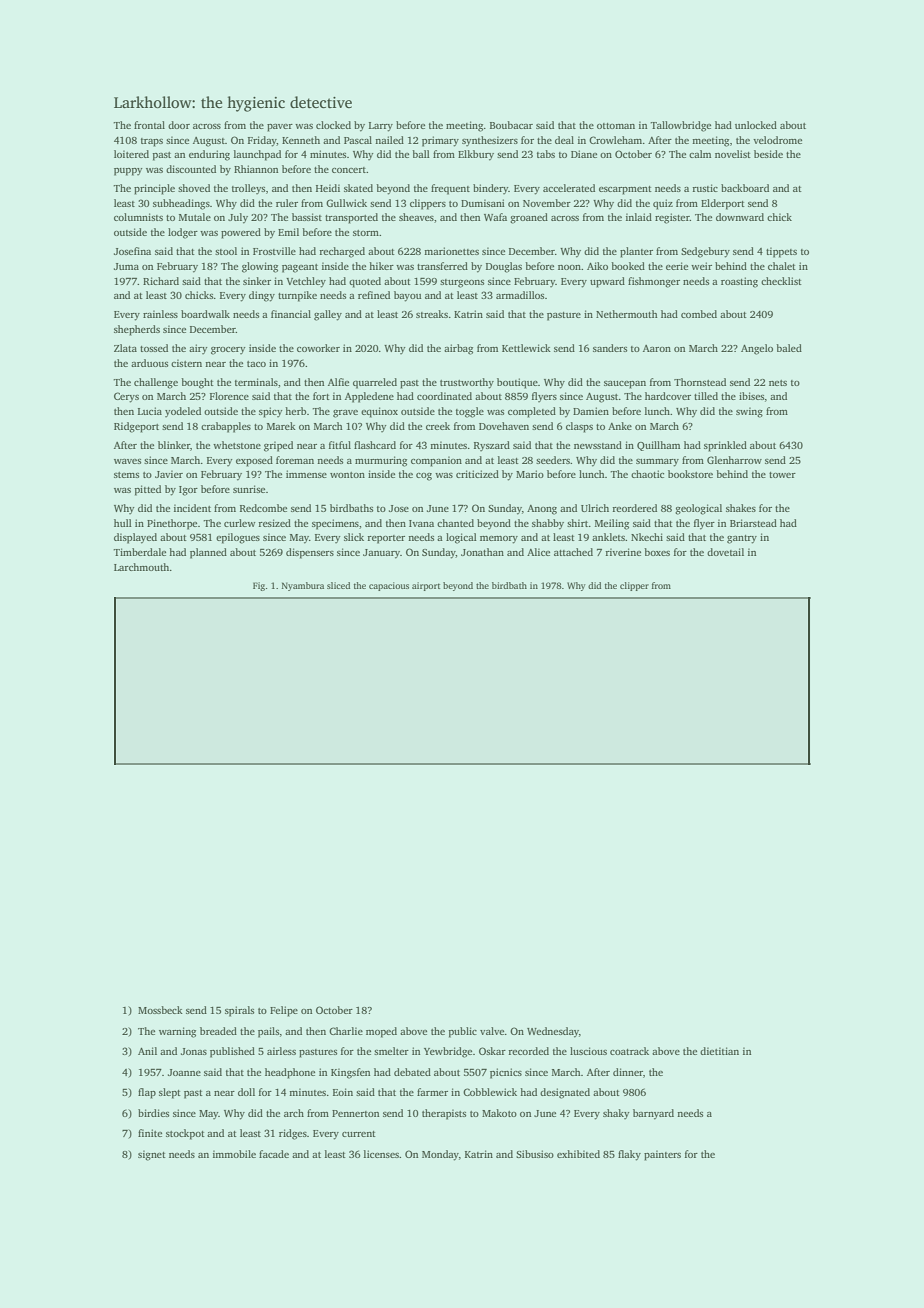 The image size is (924, 1308). Describe the element at coordinates (546, 154) in the document. I see `tabs` at that location.
